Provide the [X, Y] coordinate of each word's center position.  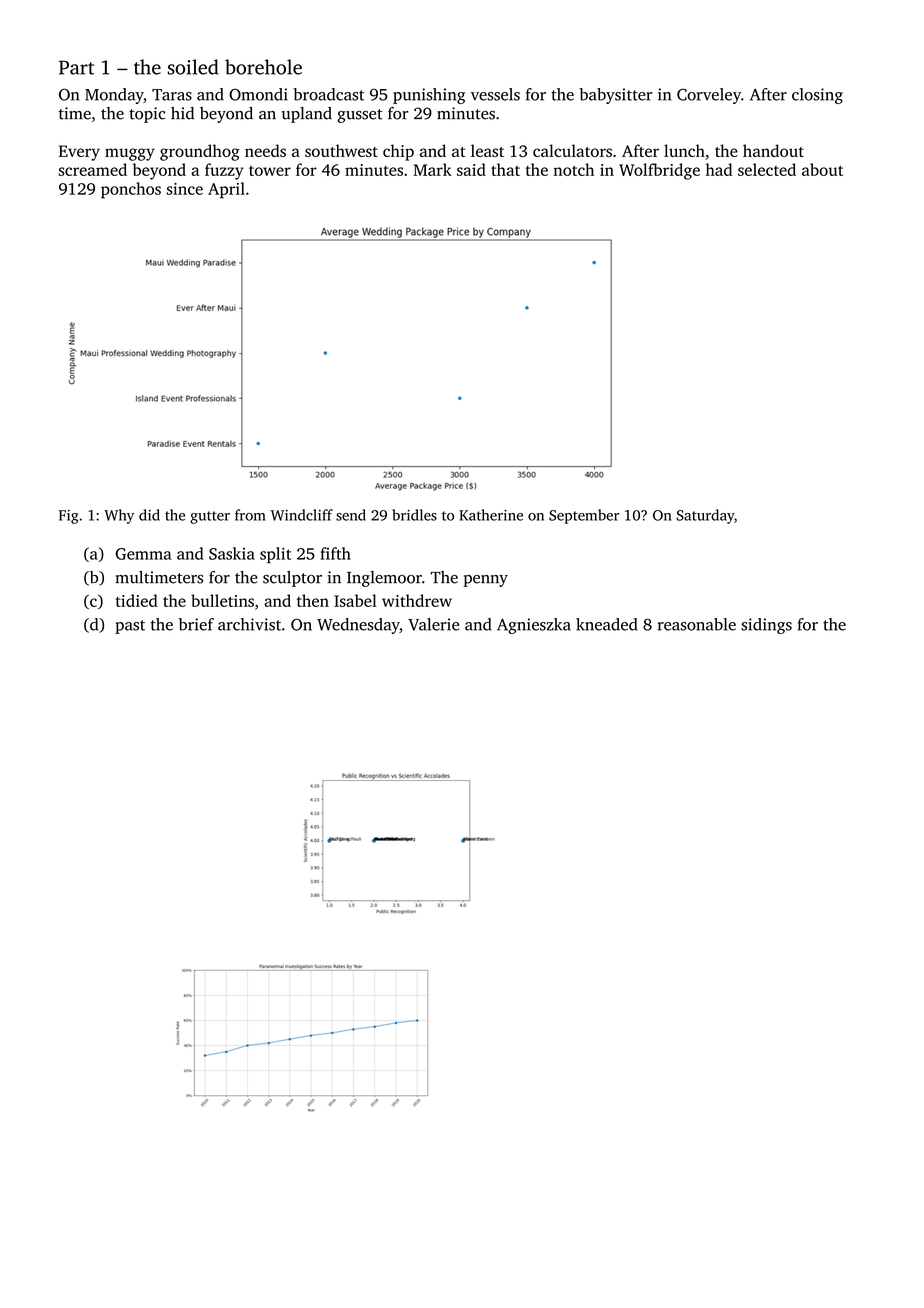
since [184, 189]
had [719, 169]
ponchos [131, 190]
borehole [263, 67]
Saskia [232, 553]
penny [486, 581]
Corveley [709, 96]
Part [76, 67]
